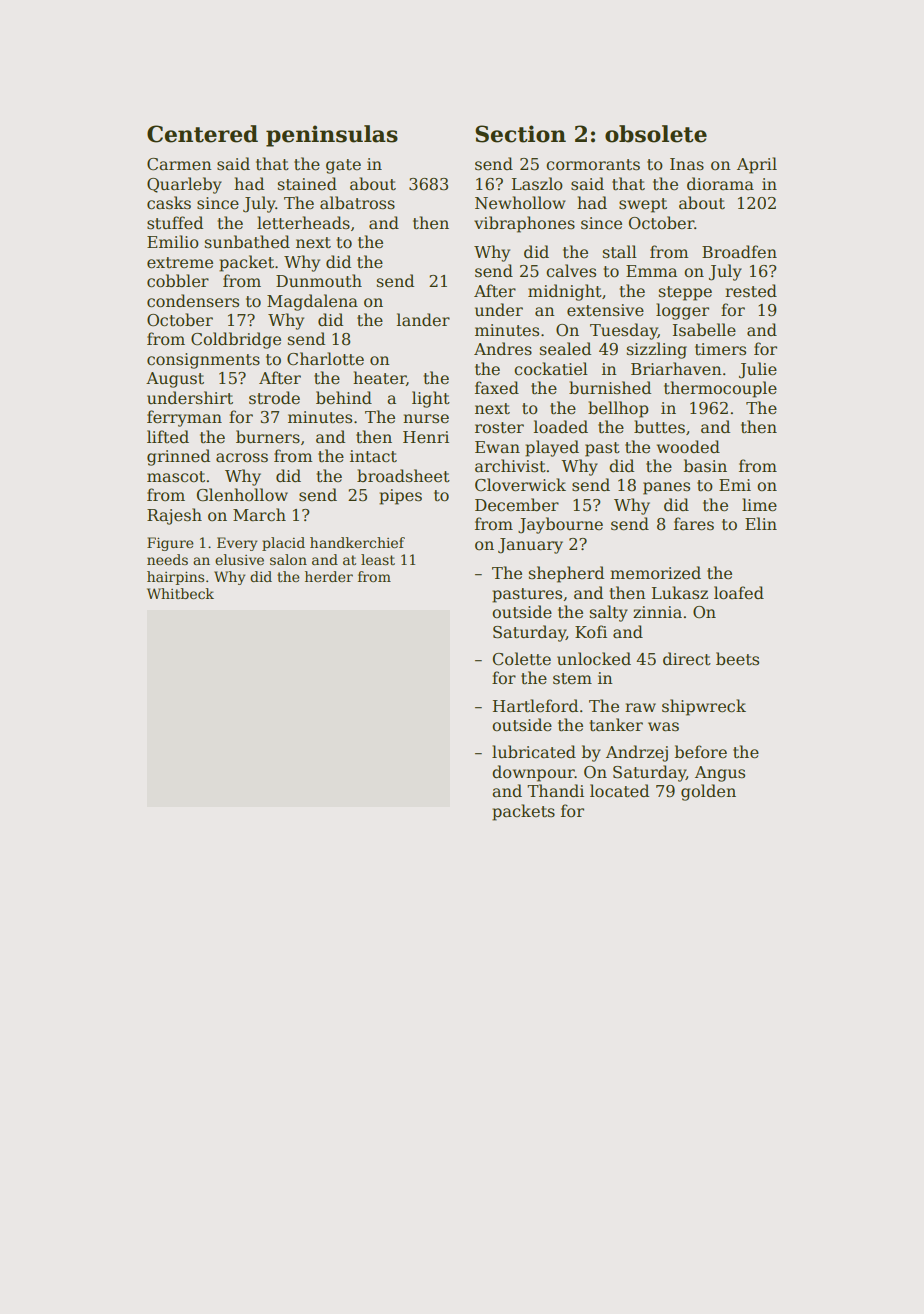  What do you see at coordinates (168, 437) in the document?
I see `lifted` at bounding box center [168, 437].
